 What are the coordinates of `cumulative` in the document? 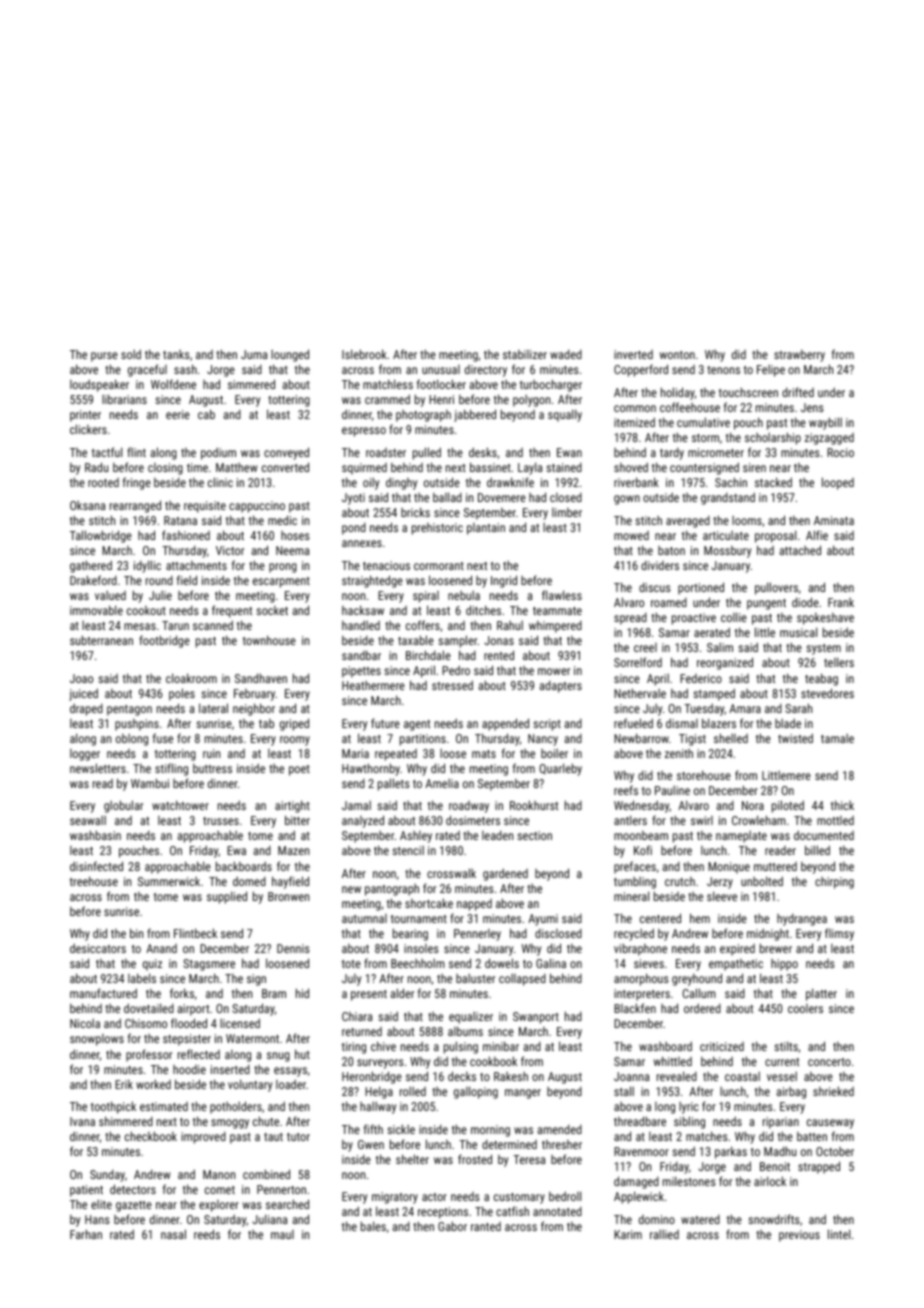 It's located at (703, 422).
